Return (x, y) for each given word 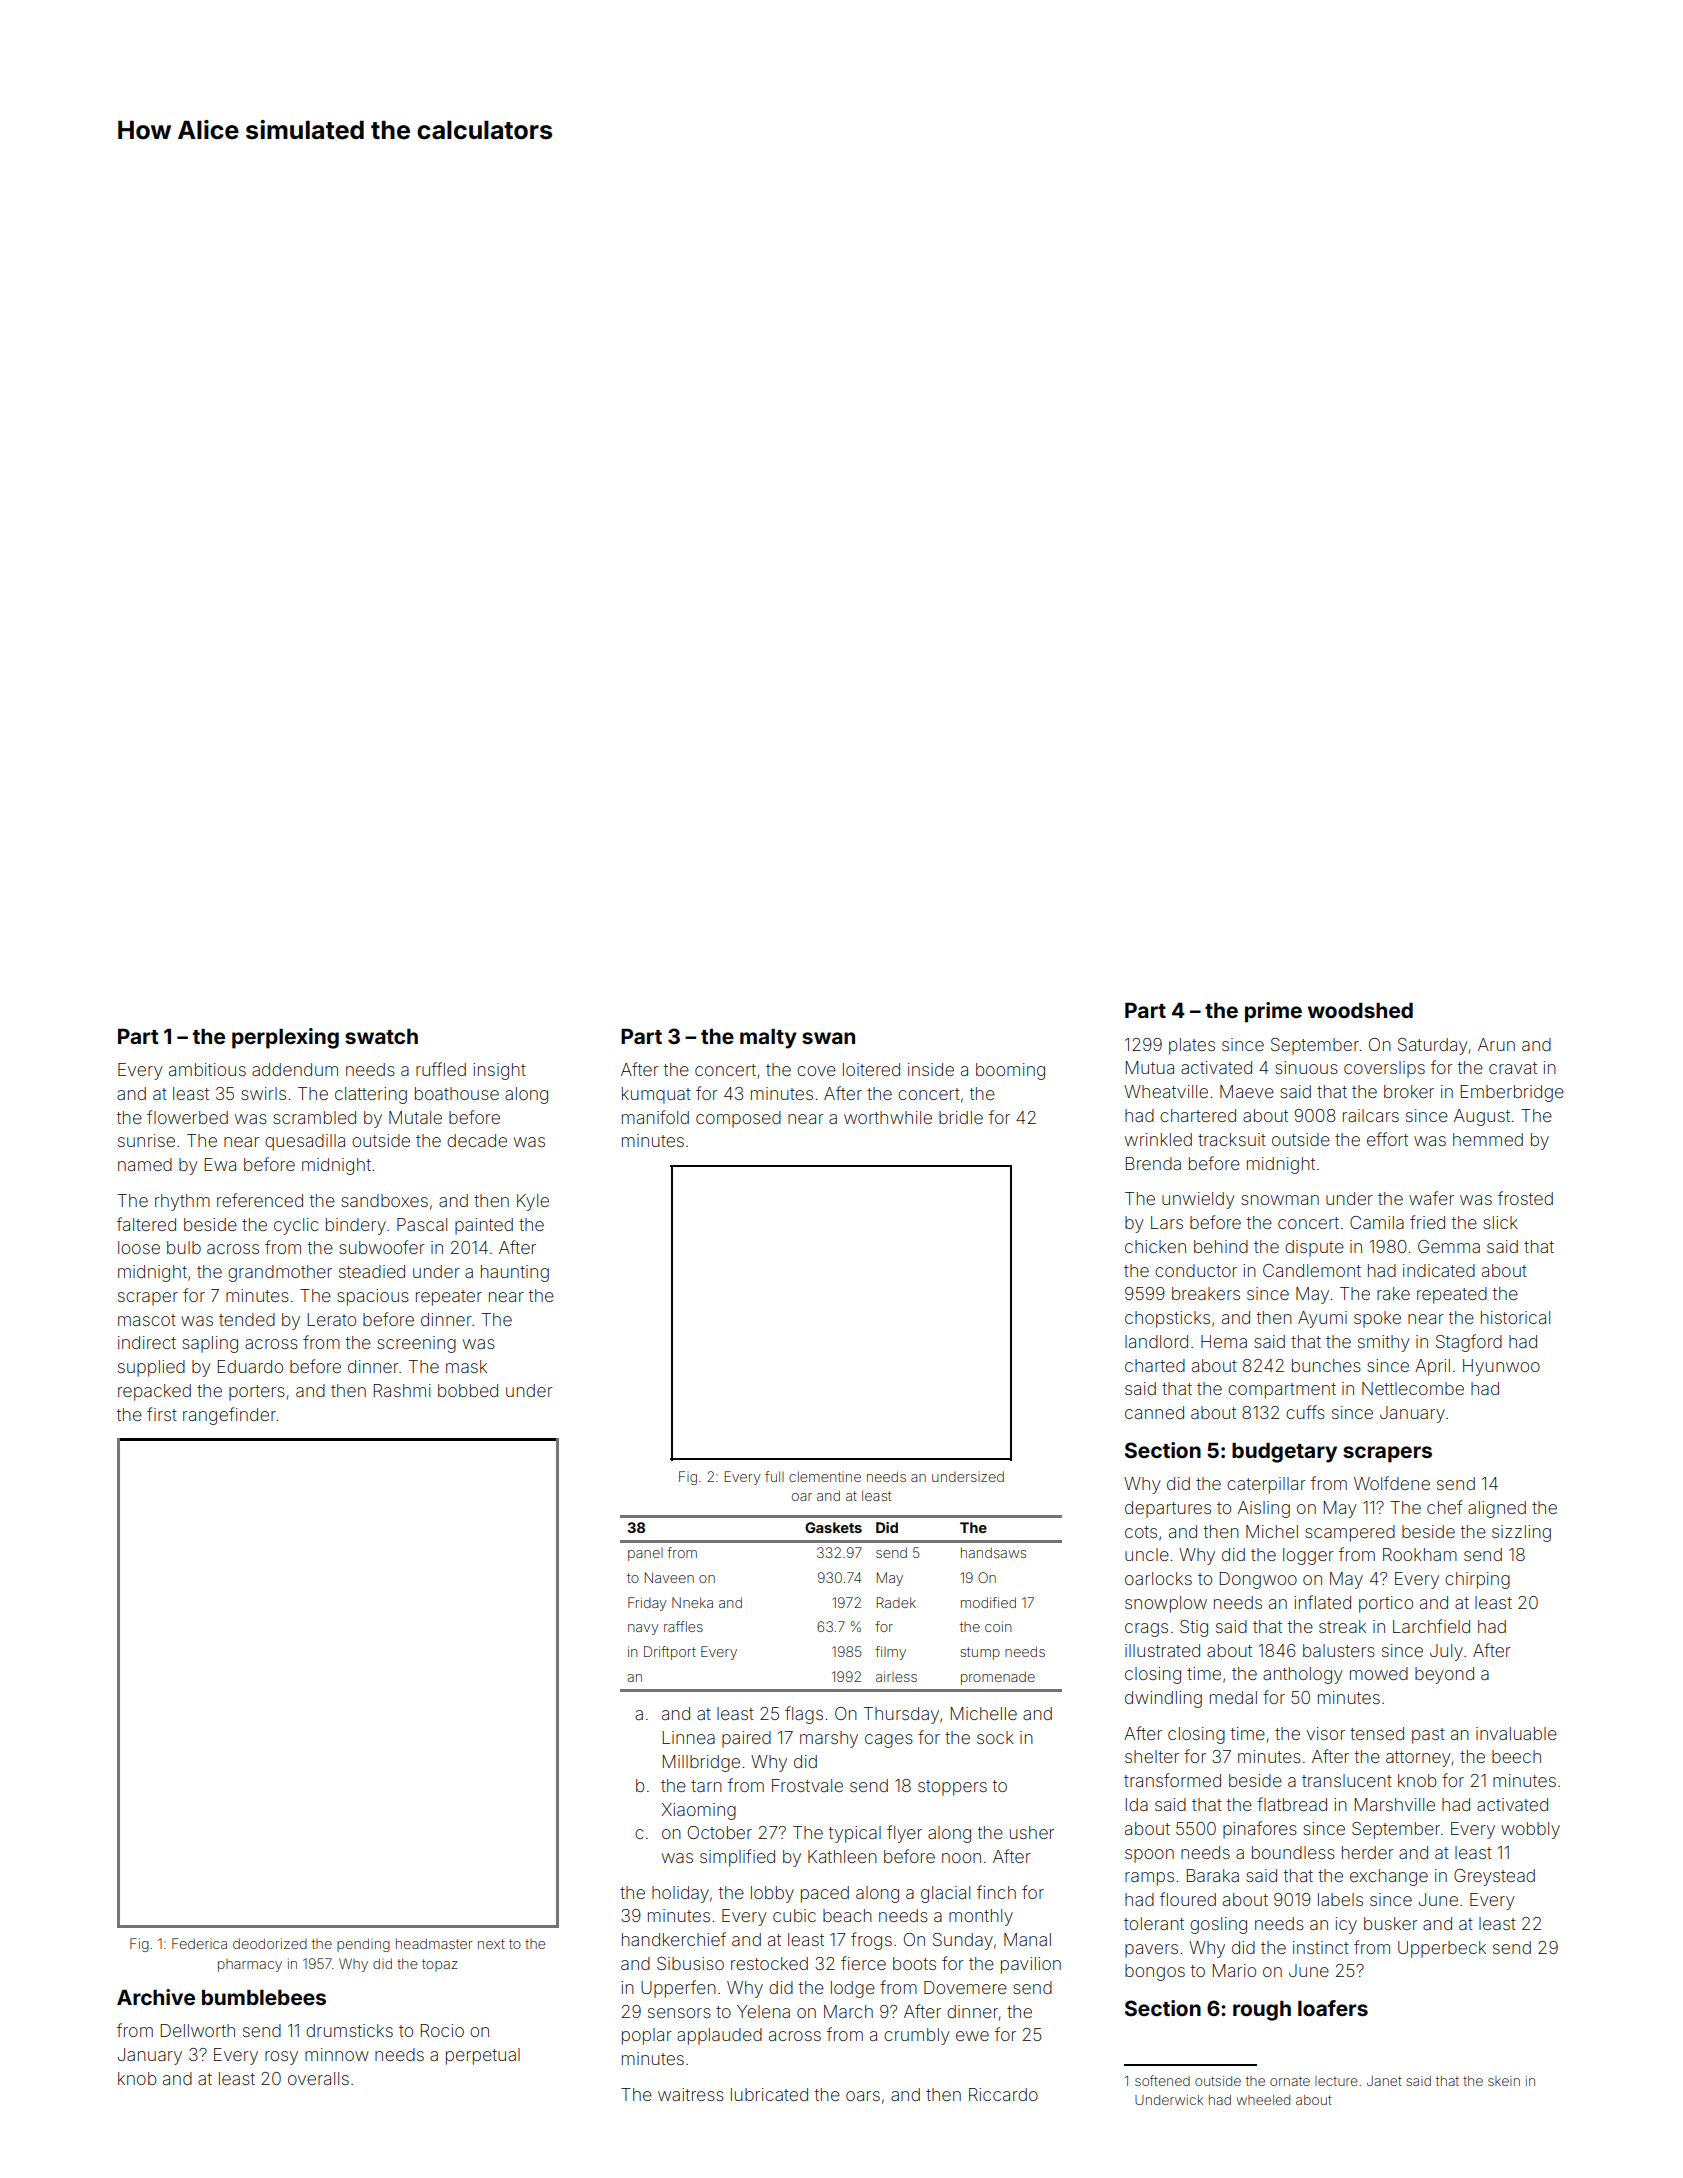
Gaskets (833, 1527)
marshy (829, 1739)
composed (738, 1119)
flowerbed (187, 1117)
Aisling (1264, 1509)
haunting (515, 1273)
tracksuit (1232, 1139)
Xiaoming (699, 1811)
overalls (318, 2078)
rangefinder (229, 1416)
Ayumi (1322, 1319)
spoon (1149, 1856)
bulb (184, 1247)
